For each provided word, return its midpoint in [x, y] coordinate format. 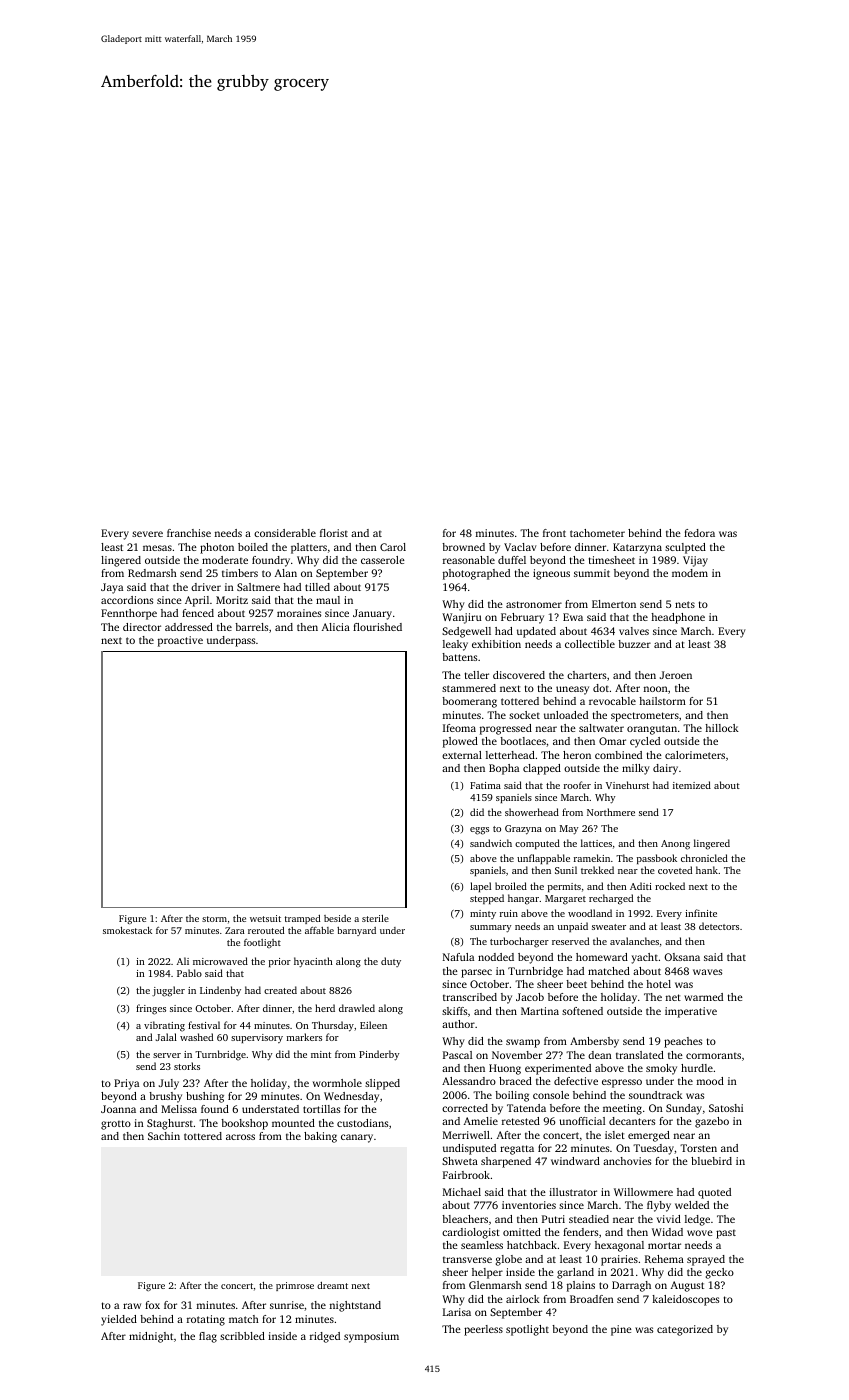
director [142, 627]
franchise [189, 533]
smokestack [127, 930]
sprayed [706, 1260]
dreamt [332, 1285]
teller [477, 675]
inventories [529, 1205]
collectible [590, 644]
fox [152, 1305]
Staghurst [170, 1124]
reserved [570, 941]
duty [391, 962]
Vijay [695, 561]
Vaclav [520, 547]
